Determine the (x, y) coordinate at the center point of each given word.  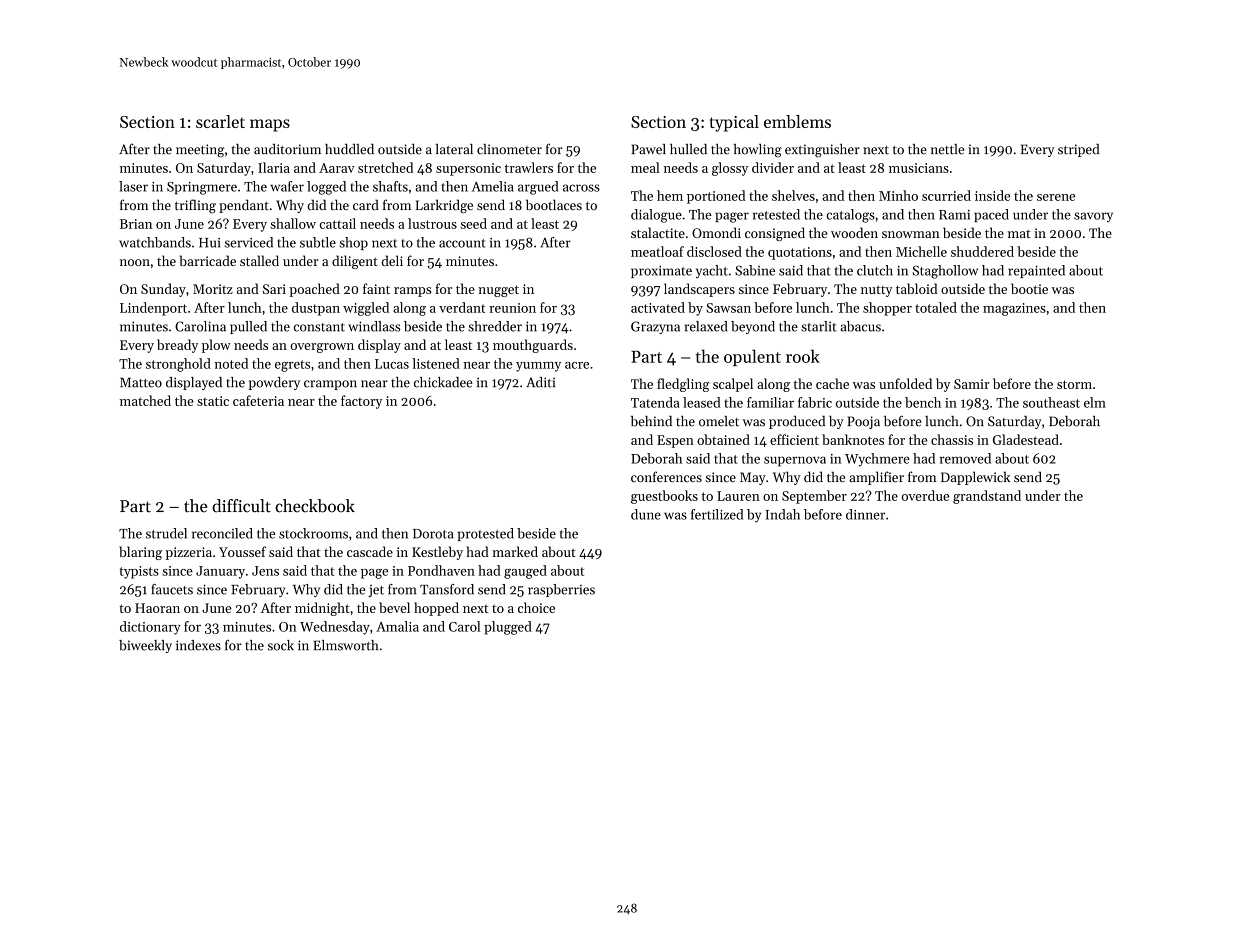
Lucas (392, 364)
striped (1079, 150)
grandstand (987, 497)
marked (515, 551)
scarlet (220, 121)
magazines (1014, 309)
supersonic (468, 169)
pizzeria (188, 553)
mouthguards (533, 346)
